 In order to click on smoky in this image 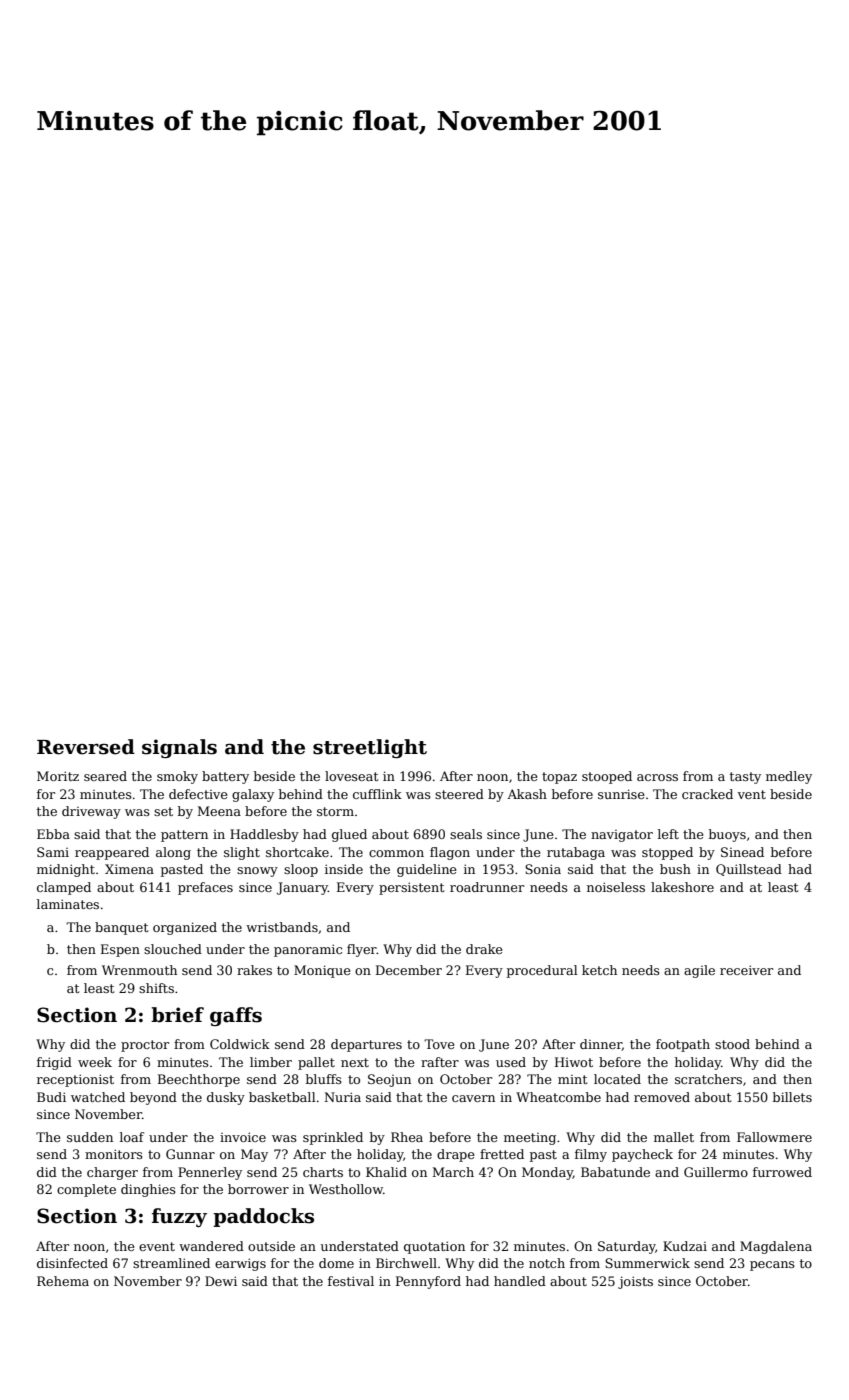, I will do `click(177, 777)`.
